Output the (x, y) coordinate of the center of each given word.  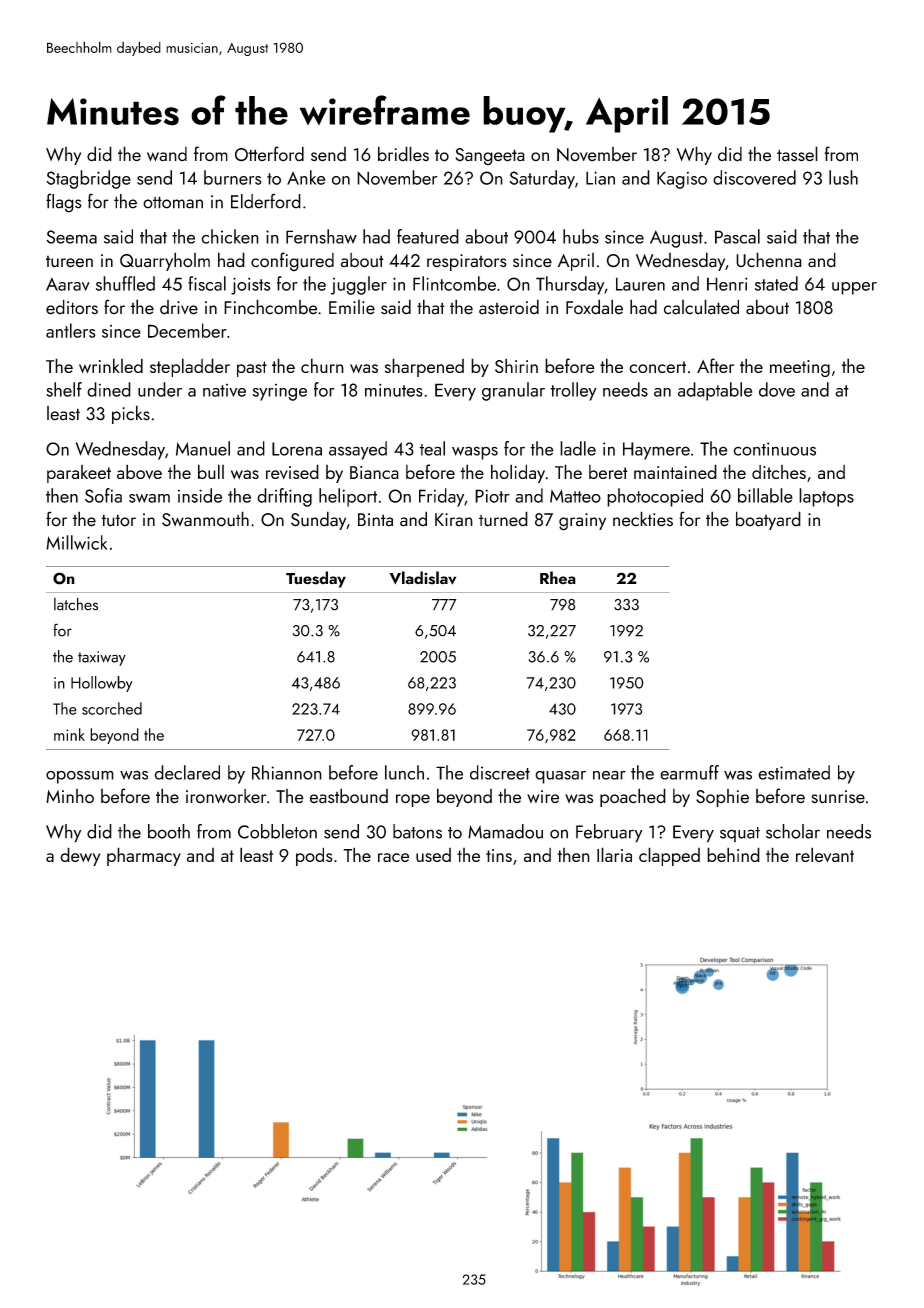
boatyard (768, 520)
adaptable (715, 391)
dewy (80, 856)
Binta (375, 520)
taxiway (102, 658)
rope (413, 800)
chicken (230, 236)
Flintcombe (454, 283)
